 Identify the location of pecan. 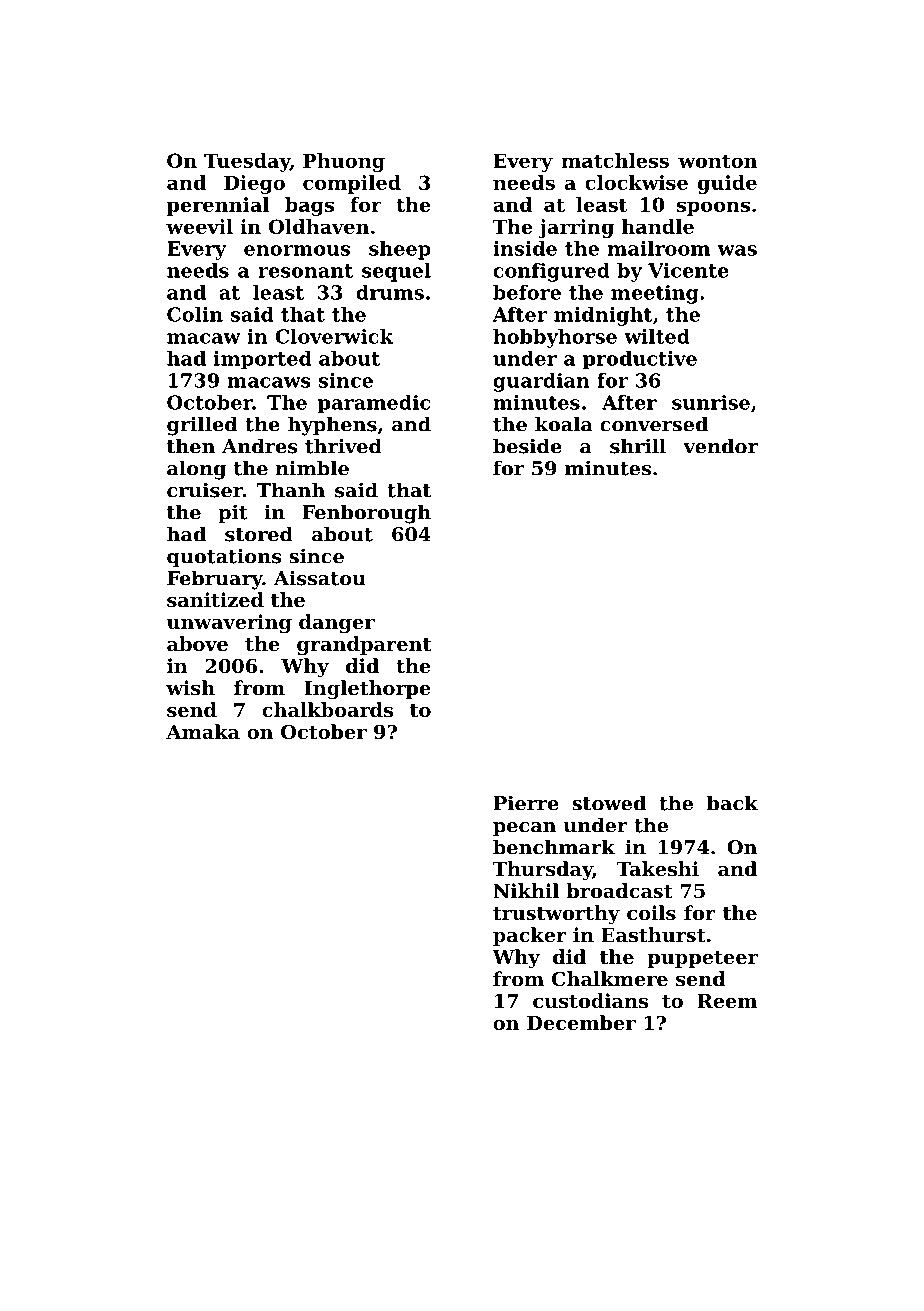
(524, 829).
